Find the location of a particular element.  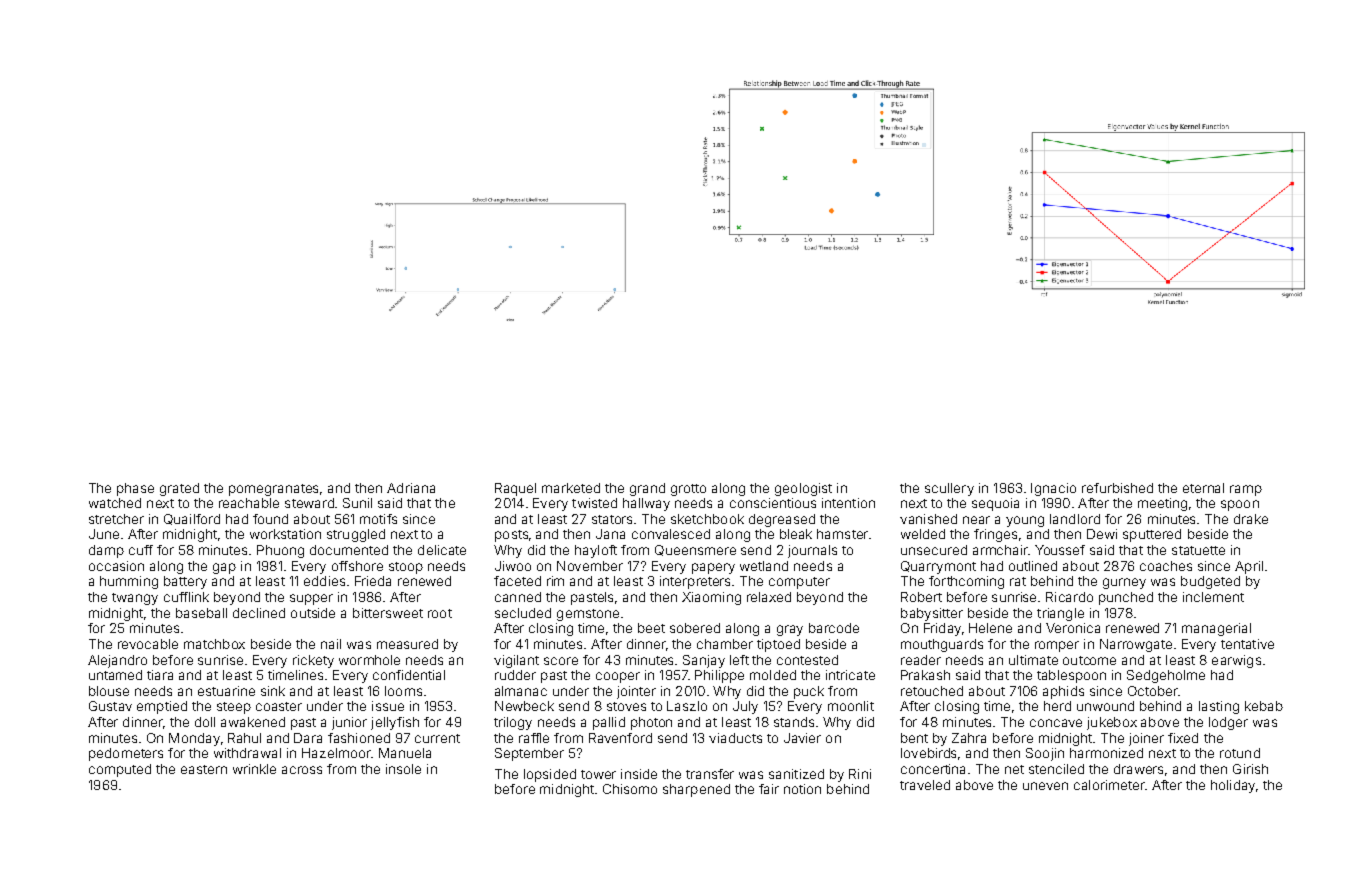

Narrowgate is located at coordinates (1136, 645).
